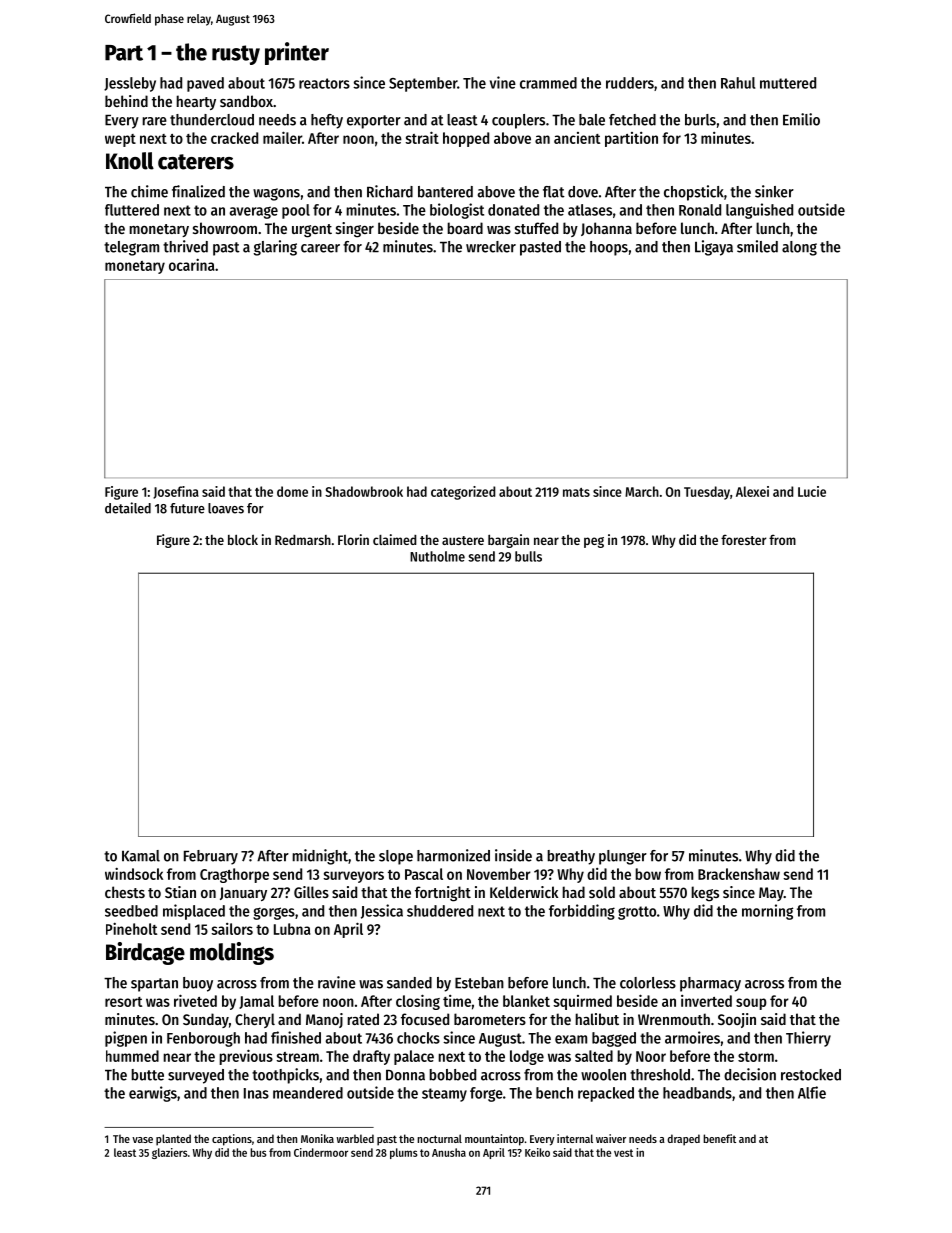 Image resolution: width=952 pixels, height=1233 pixels. What do you see at coordinates (130, 84) in the page?
I see `Jessleby` at bounding box center [130, 84].
